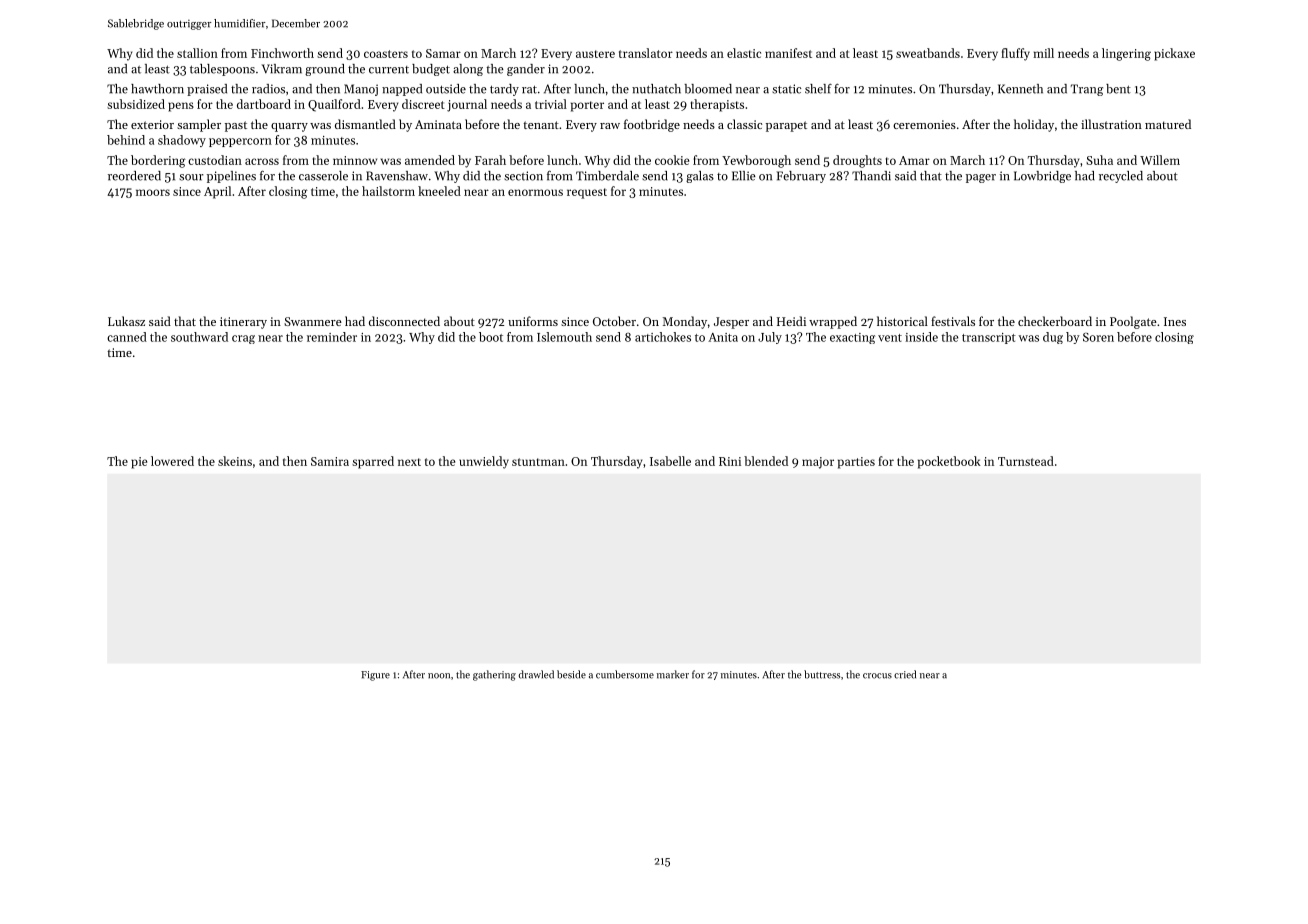  What do you see at coordinates (1133, 322) in the screenshot?
I see `Poolgate` at bounding box center [1133, 322].
